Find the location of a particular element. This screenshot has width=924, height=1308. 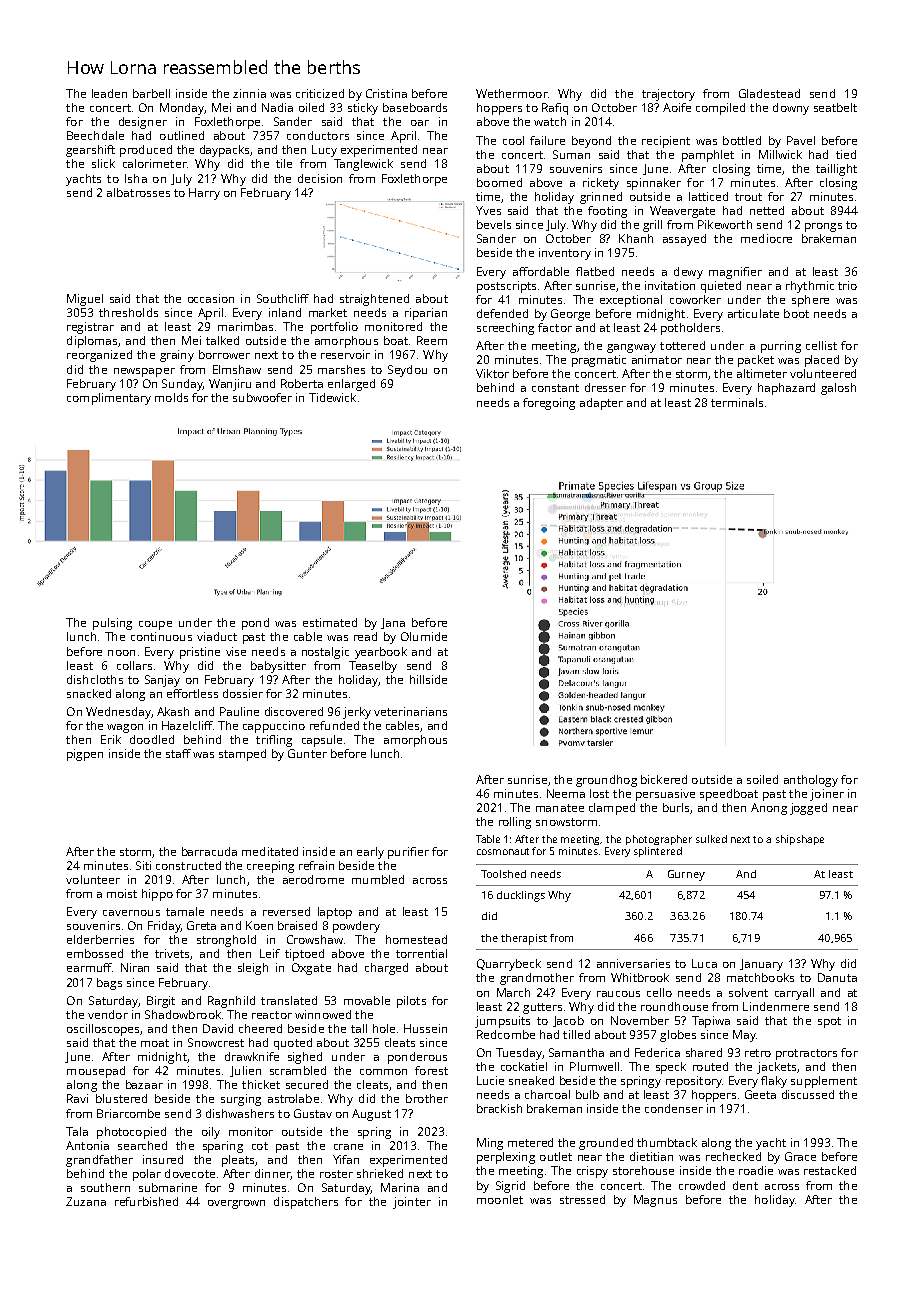

thicket is located at coordinates (261, 1084).
